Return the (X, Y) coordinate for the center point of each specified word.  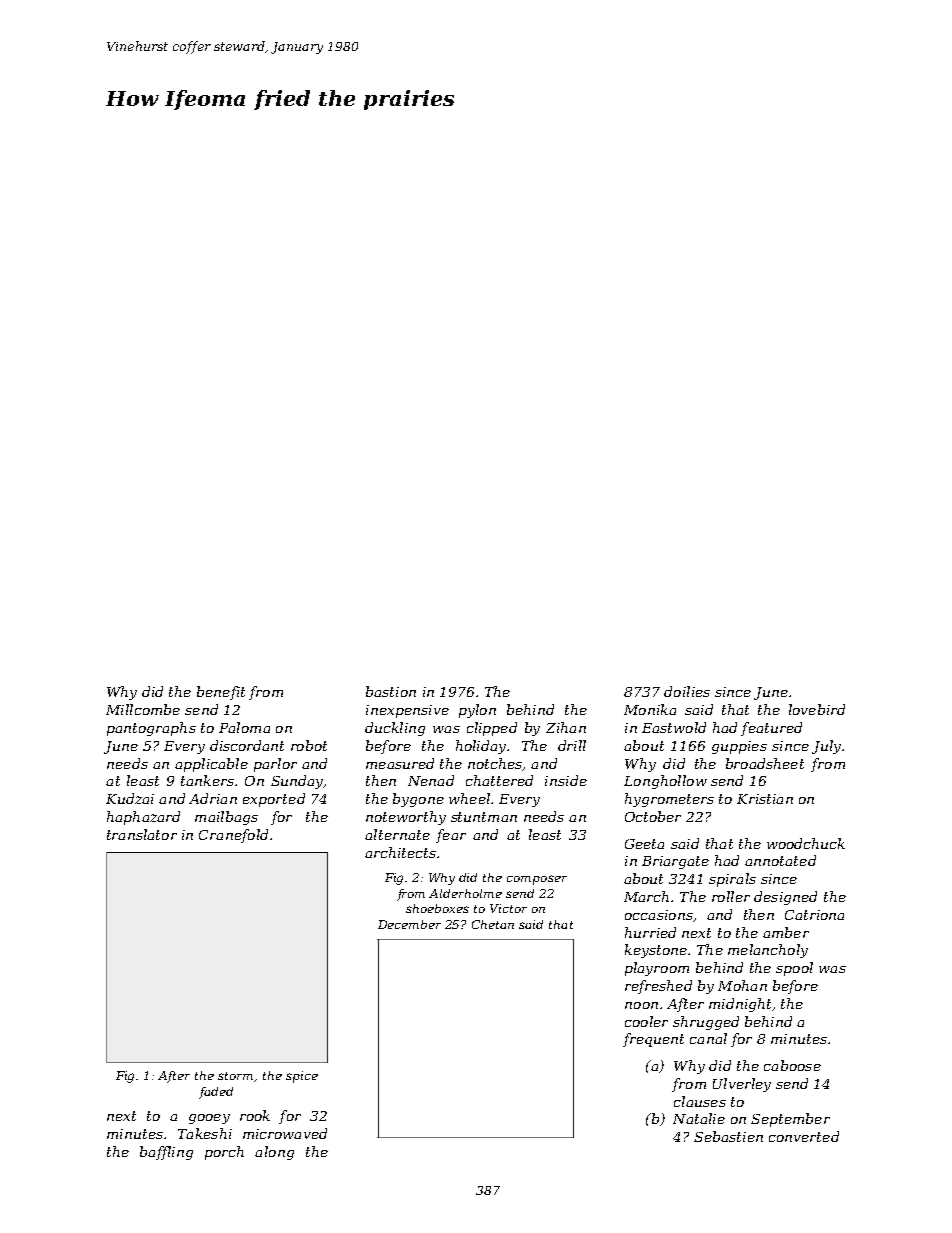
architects (400, 852)
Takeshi (205, 1133)
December (409, 924)
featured (771, 729)
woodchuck (806, 843)
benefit (221, 693)
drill (572, 745)
